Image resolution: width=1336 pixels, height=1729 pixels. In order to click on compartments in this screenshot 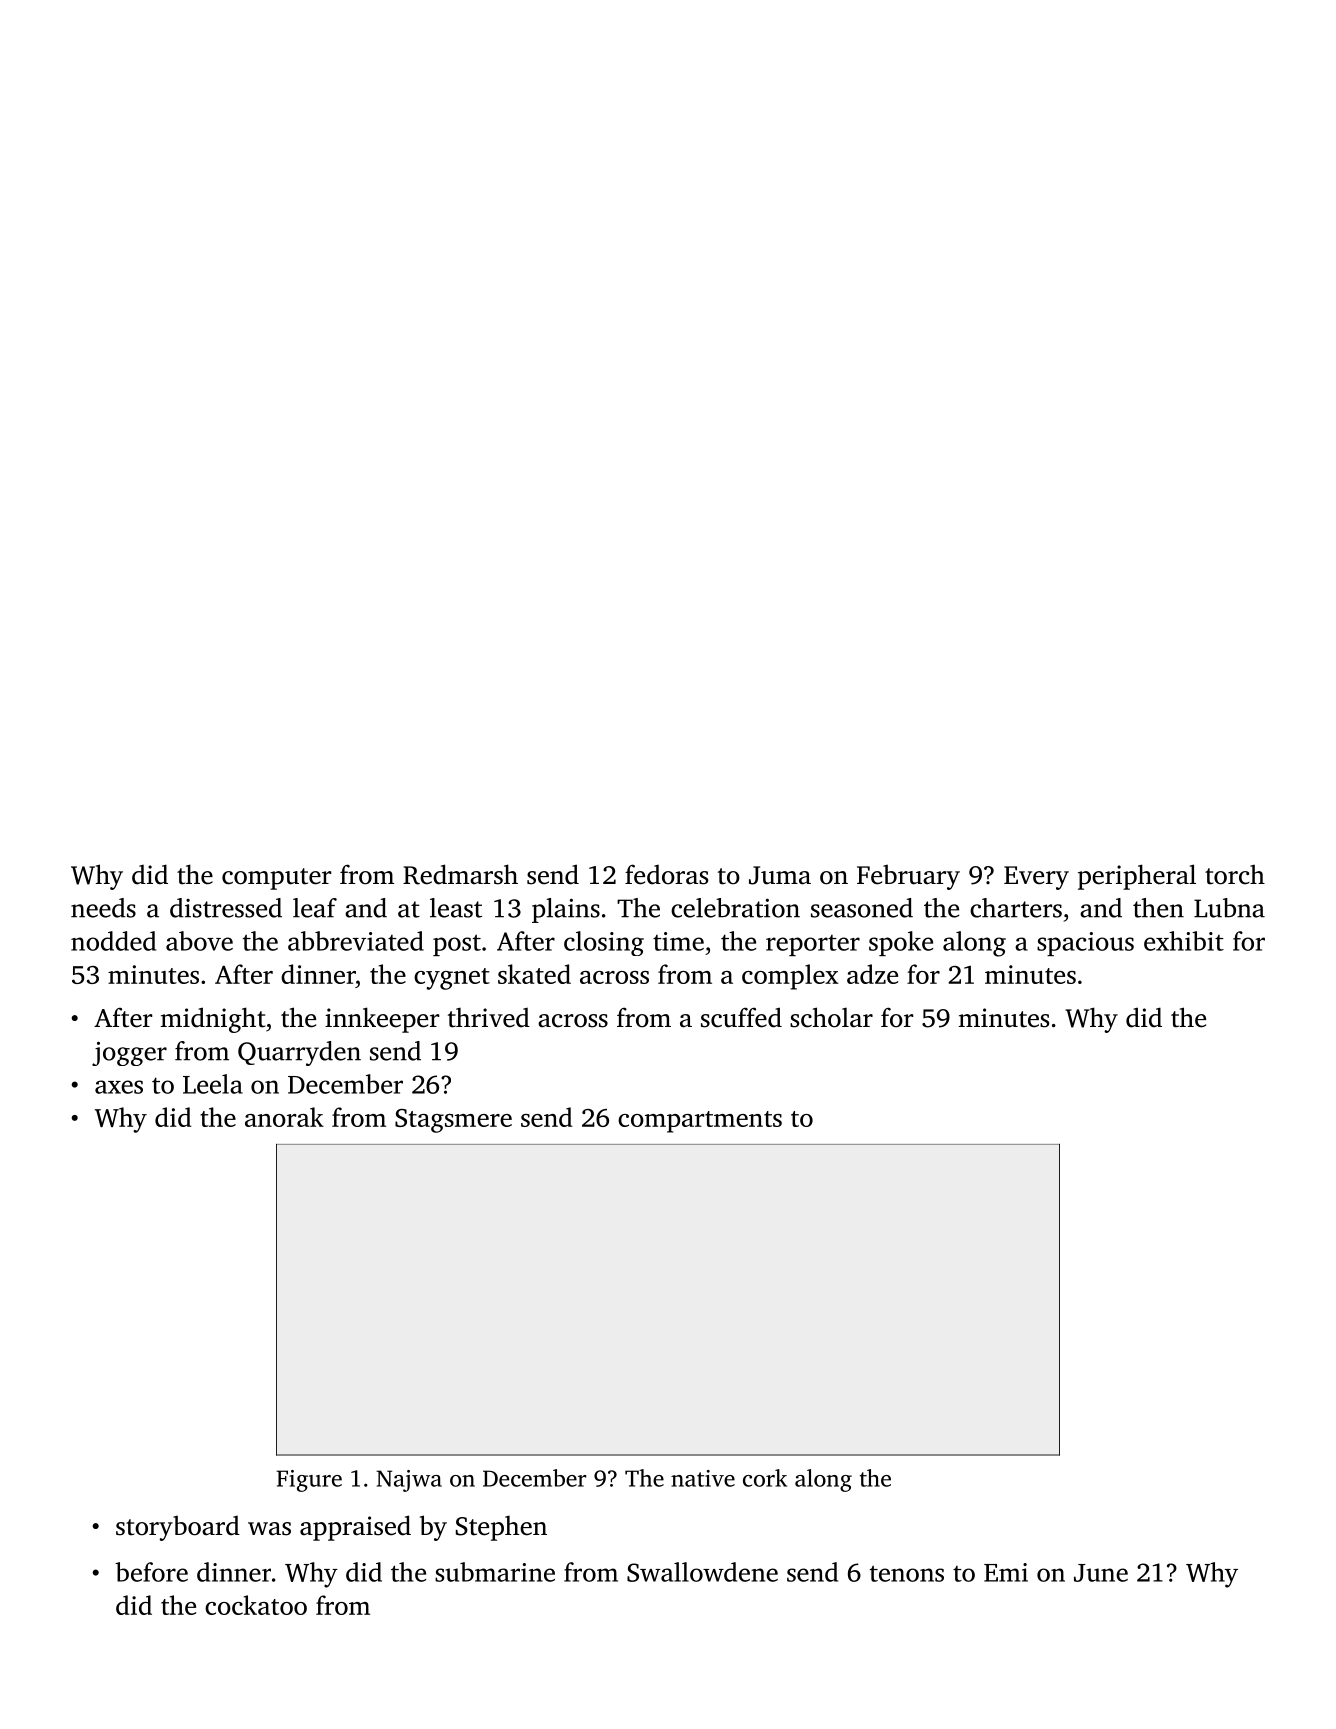, I will do `click(700, 1122)`.
